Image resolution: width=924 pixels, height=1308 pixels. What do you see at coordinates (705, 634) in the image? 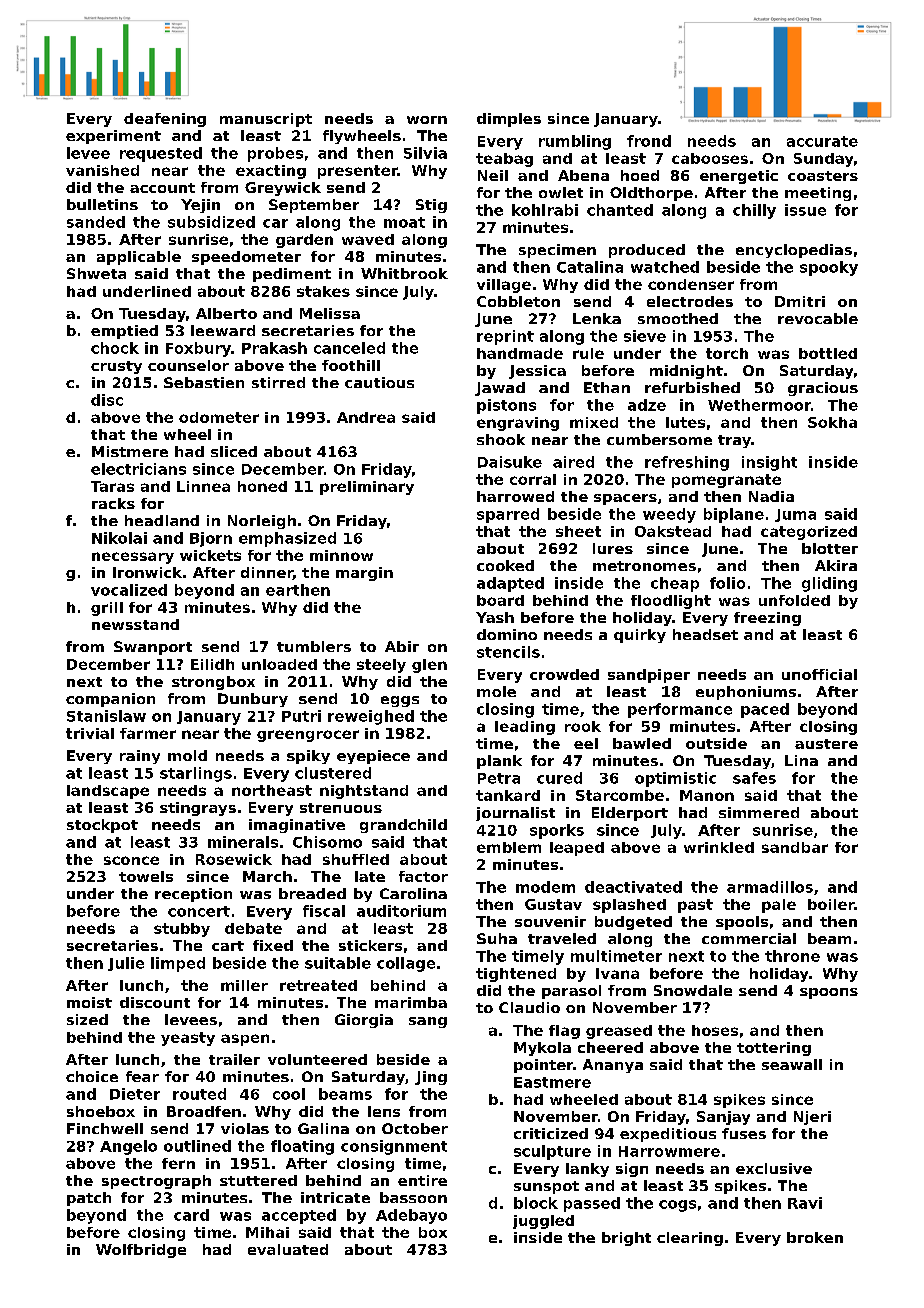
I see `headset` at bounding box center [705, 634].
